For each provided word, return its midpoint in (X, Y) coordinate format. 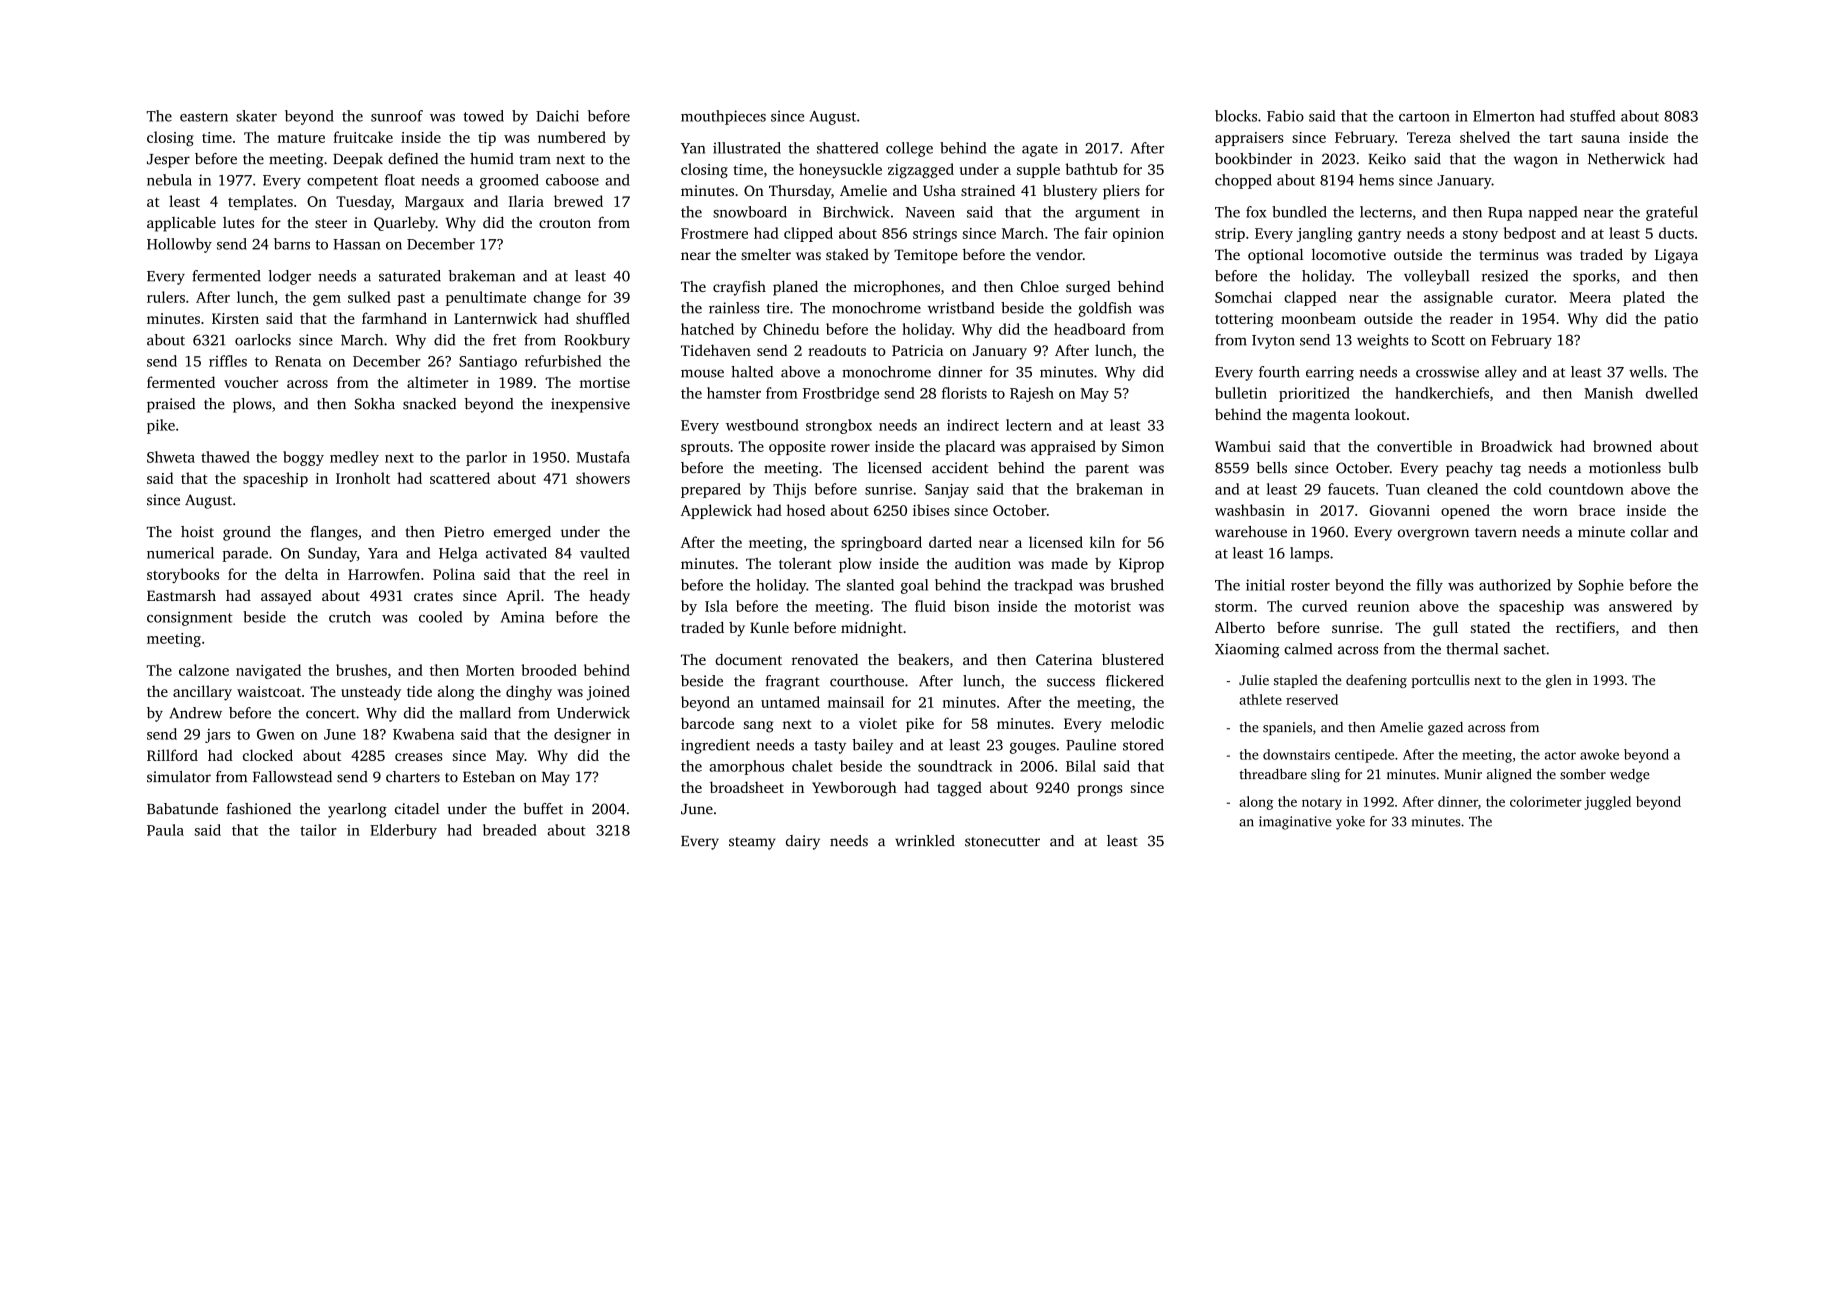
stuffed (1592, 116)
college (909, 149)
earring (1330, 373)
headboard (1090, 329)
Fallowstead (292, 777)
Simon (1143, 446)
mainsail (856, 702)
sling (1325, 776)
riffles (228, 361)
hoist (197, 532)
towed (483, 116)
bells (1272, 468)
